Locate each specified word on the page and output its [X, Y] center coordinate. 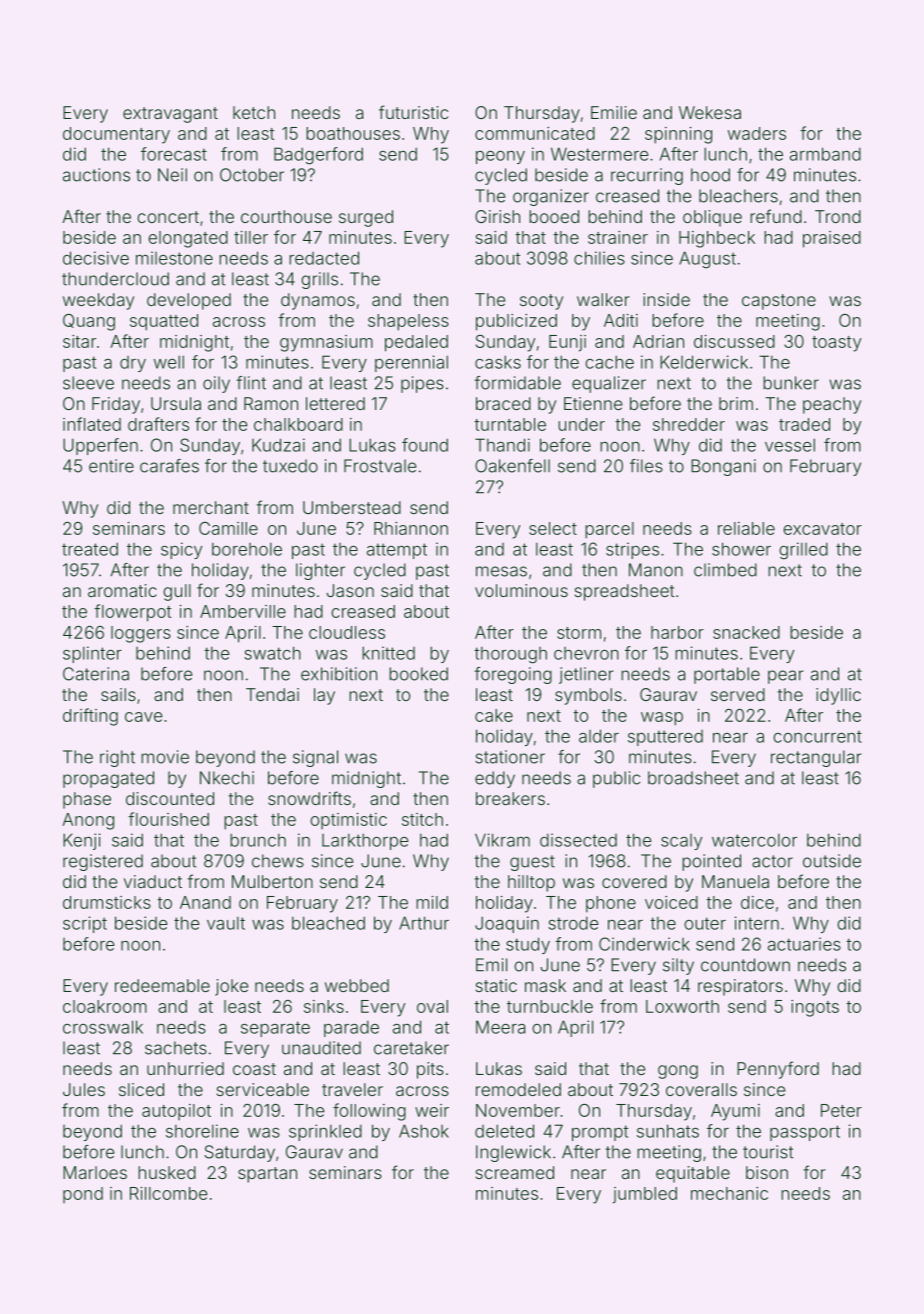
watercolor [754, 840]
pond [83, 1195]
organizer [551, 197]
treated [90, 549]
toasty [836, 344]
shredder [689, 424]
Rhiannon [411, 528]
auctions [96, 175]
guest [532, 863]
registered [103, 862]
